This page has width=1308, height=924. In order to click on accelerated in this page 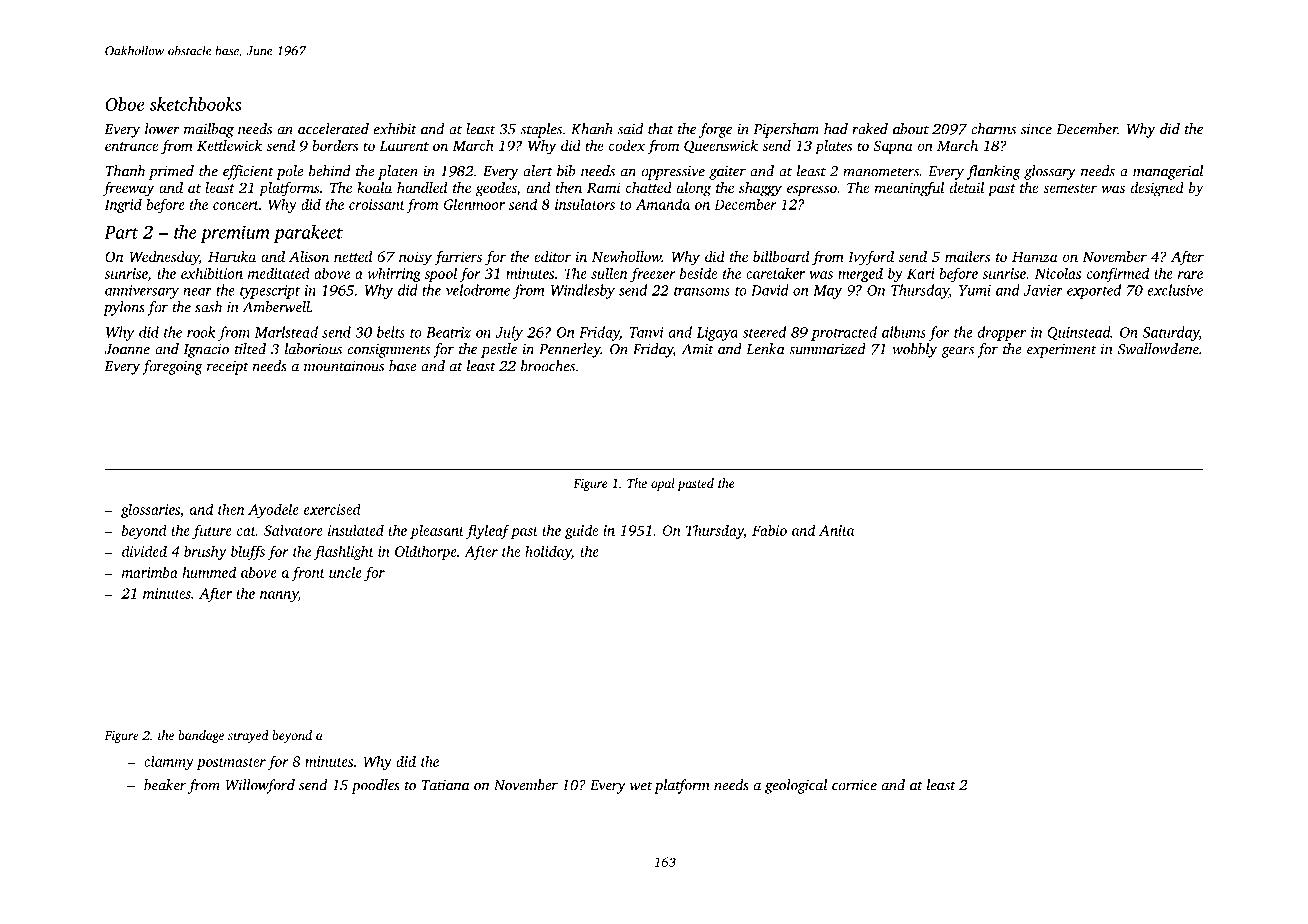, I will do `click(333, 129)`.
